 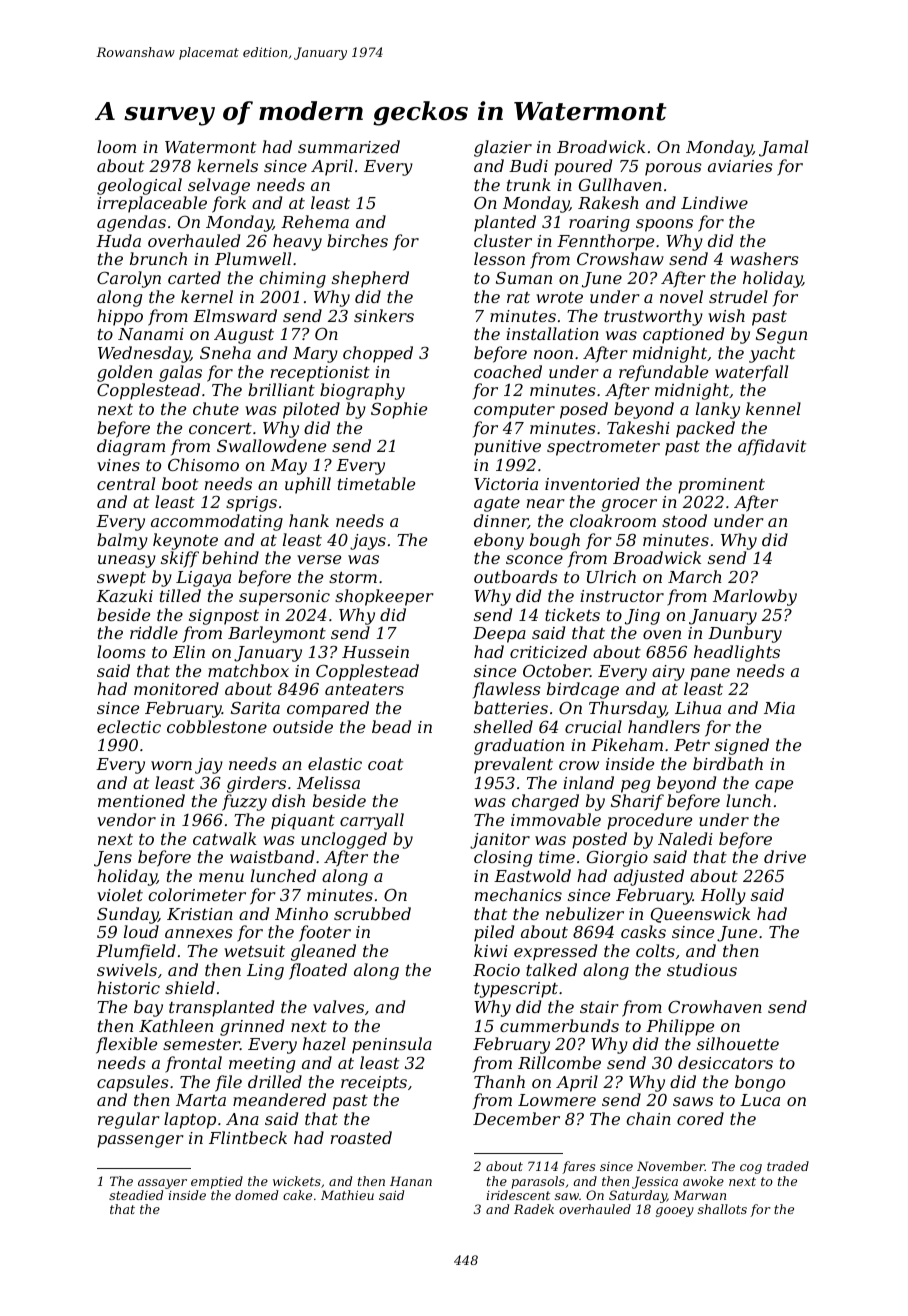 What do you see at coordinates (136, 1195) in the screenshot?
I see `steadied` at bounding box center [136, 1195].
